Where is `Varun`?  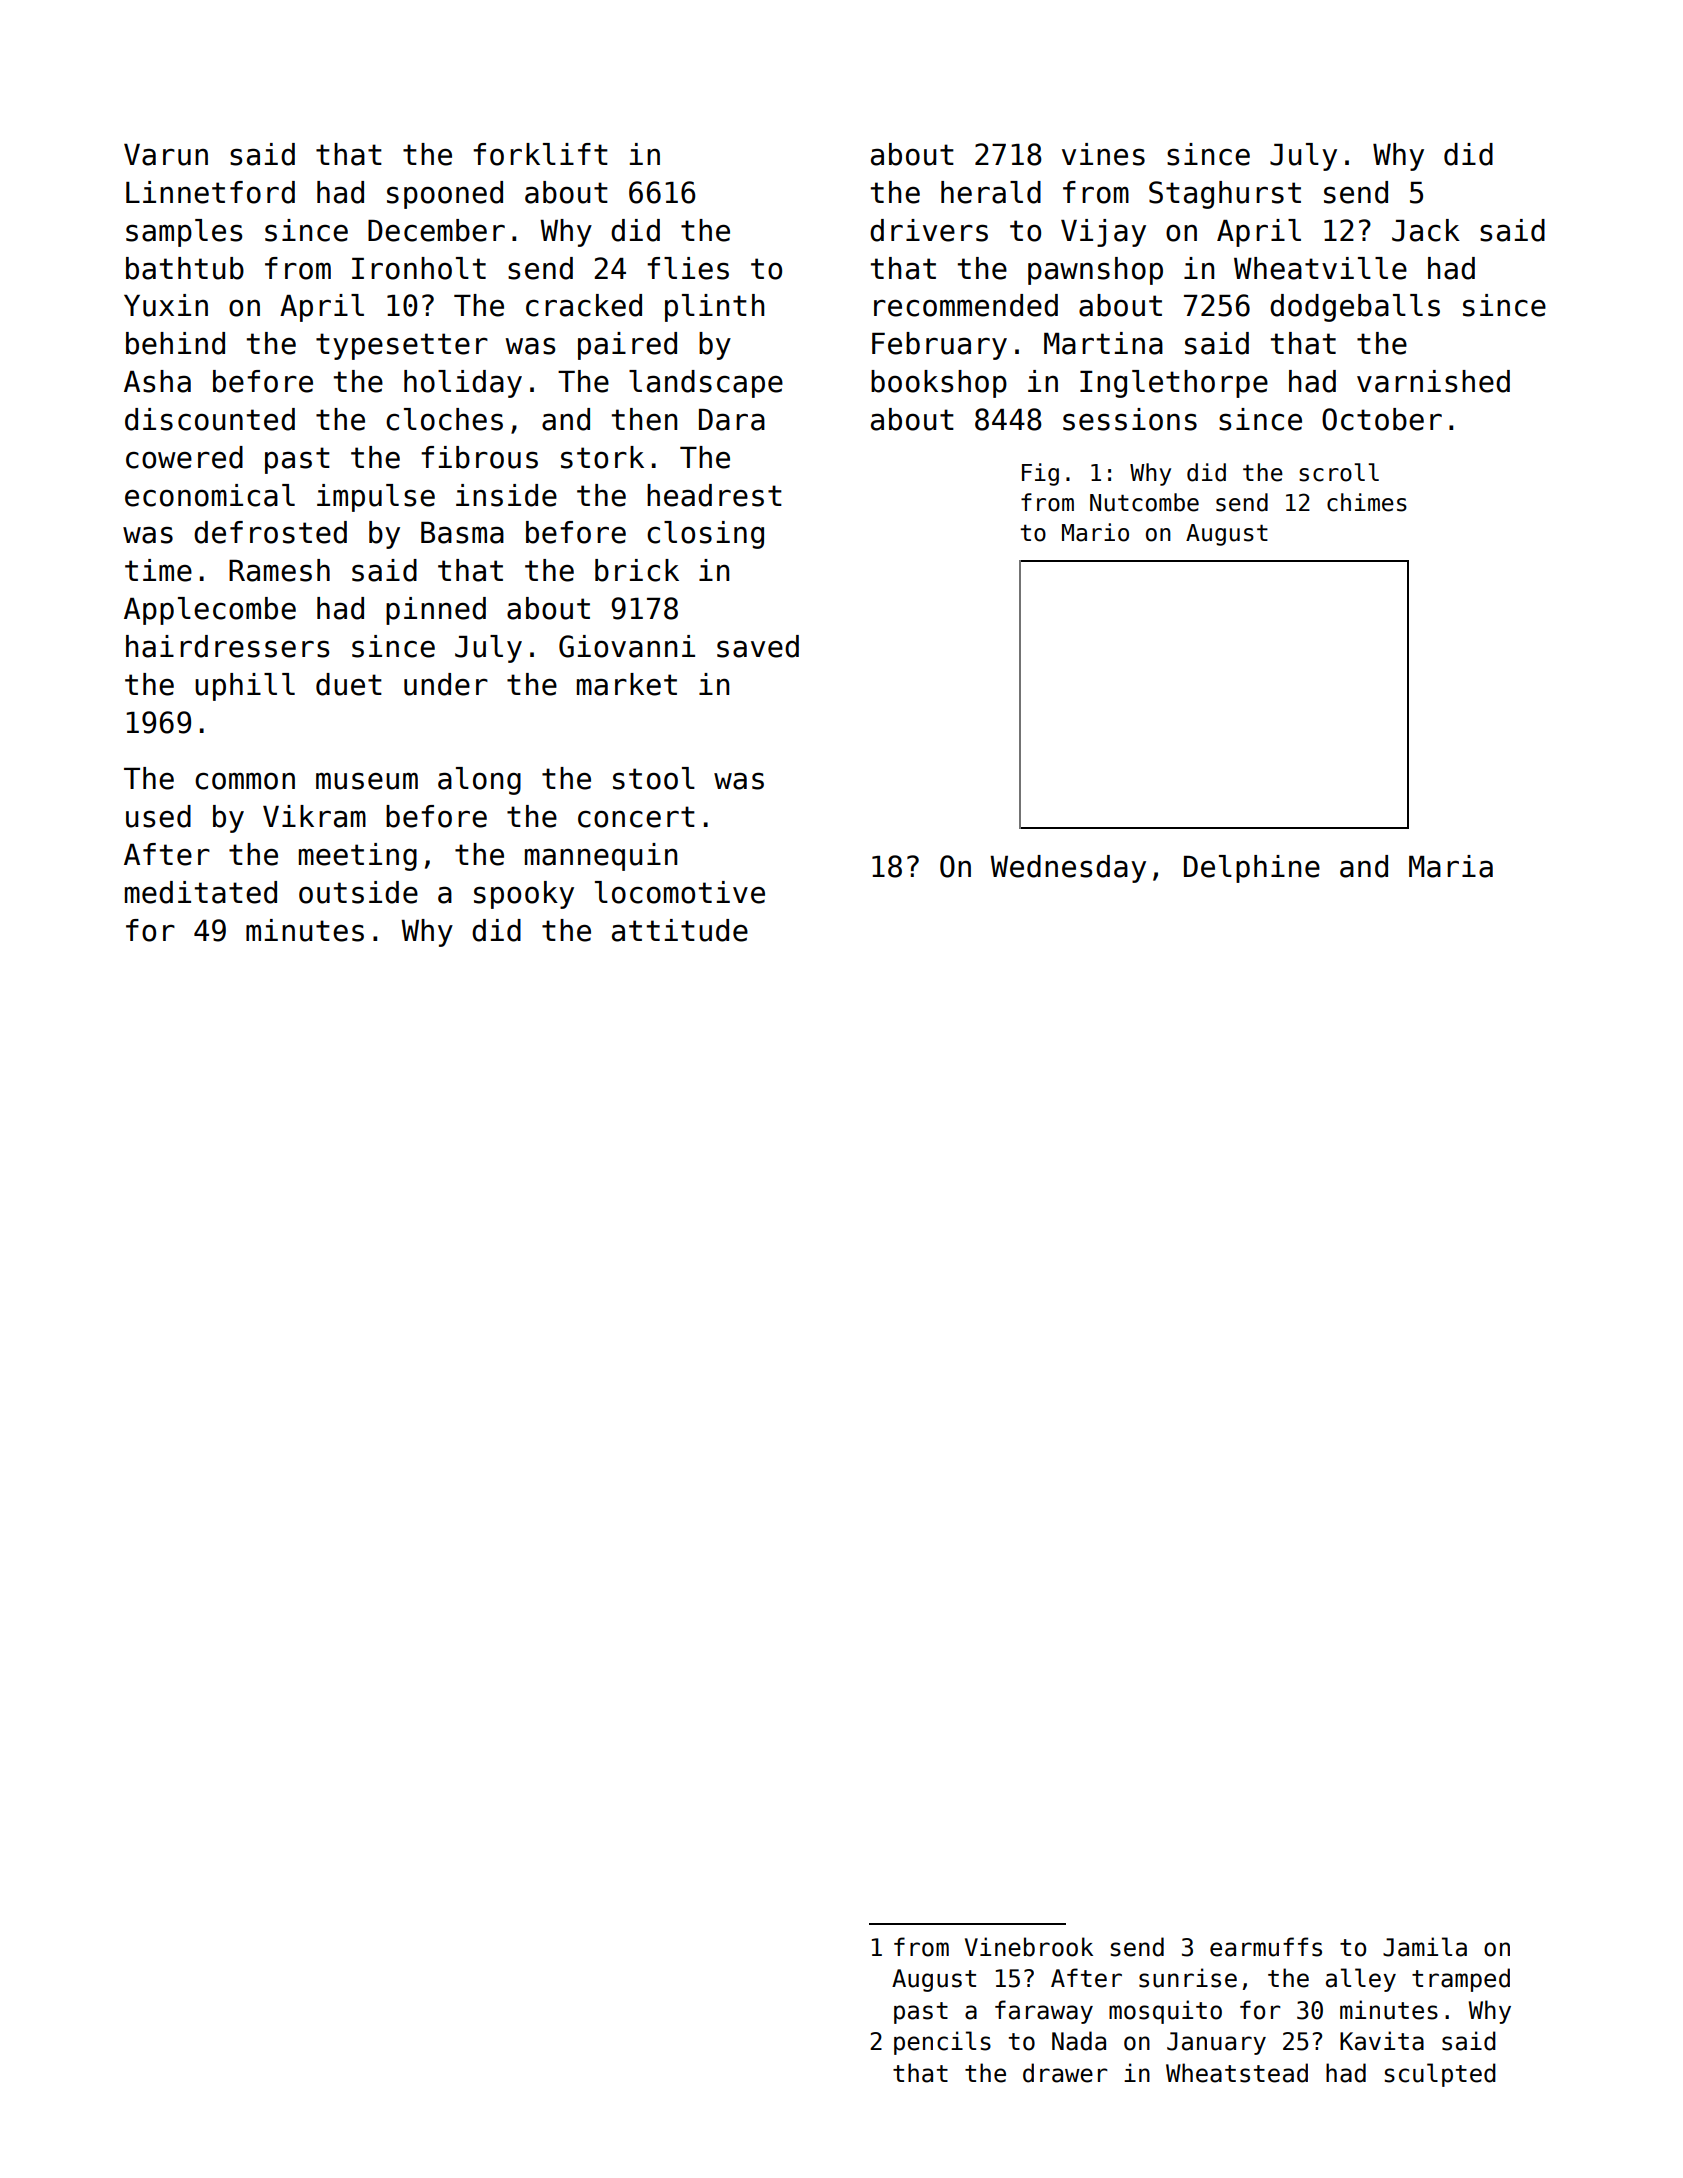
Varun is located at coordinates (166, 155).
